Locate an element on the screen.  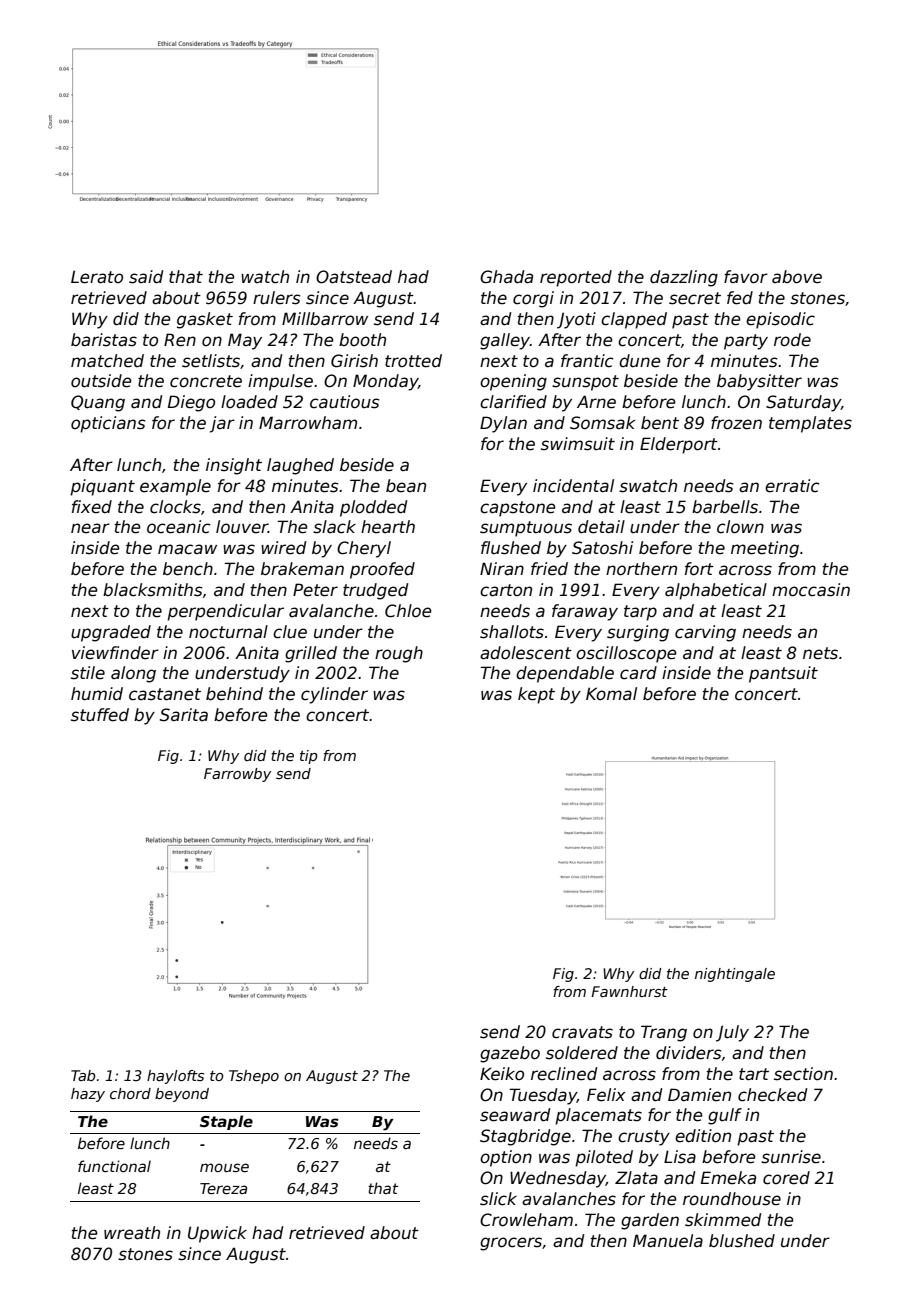
Quang is located at coordinates (98, 403).
